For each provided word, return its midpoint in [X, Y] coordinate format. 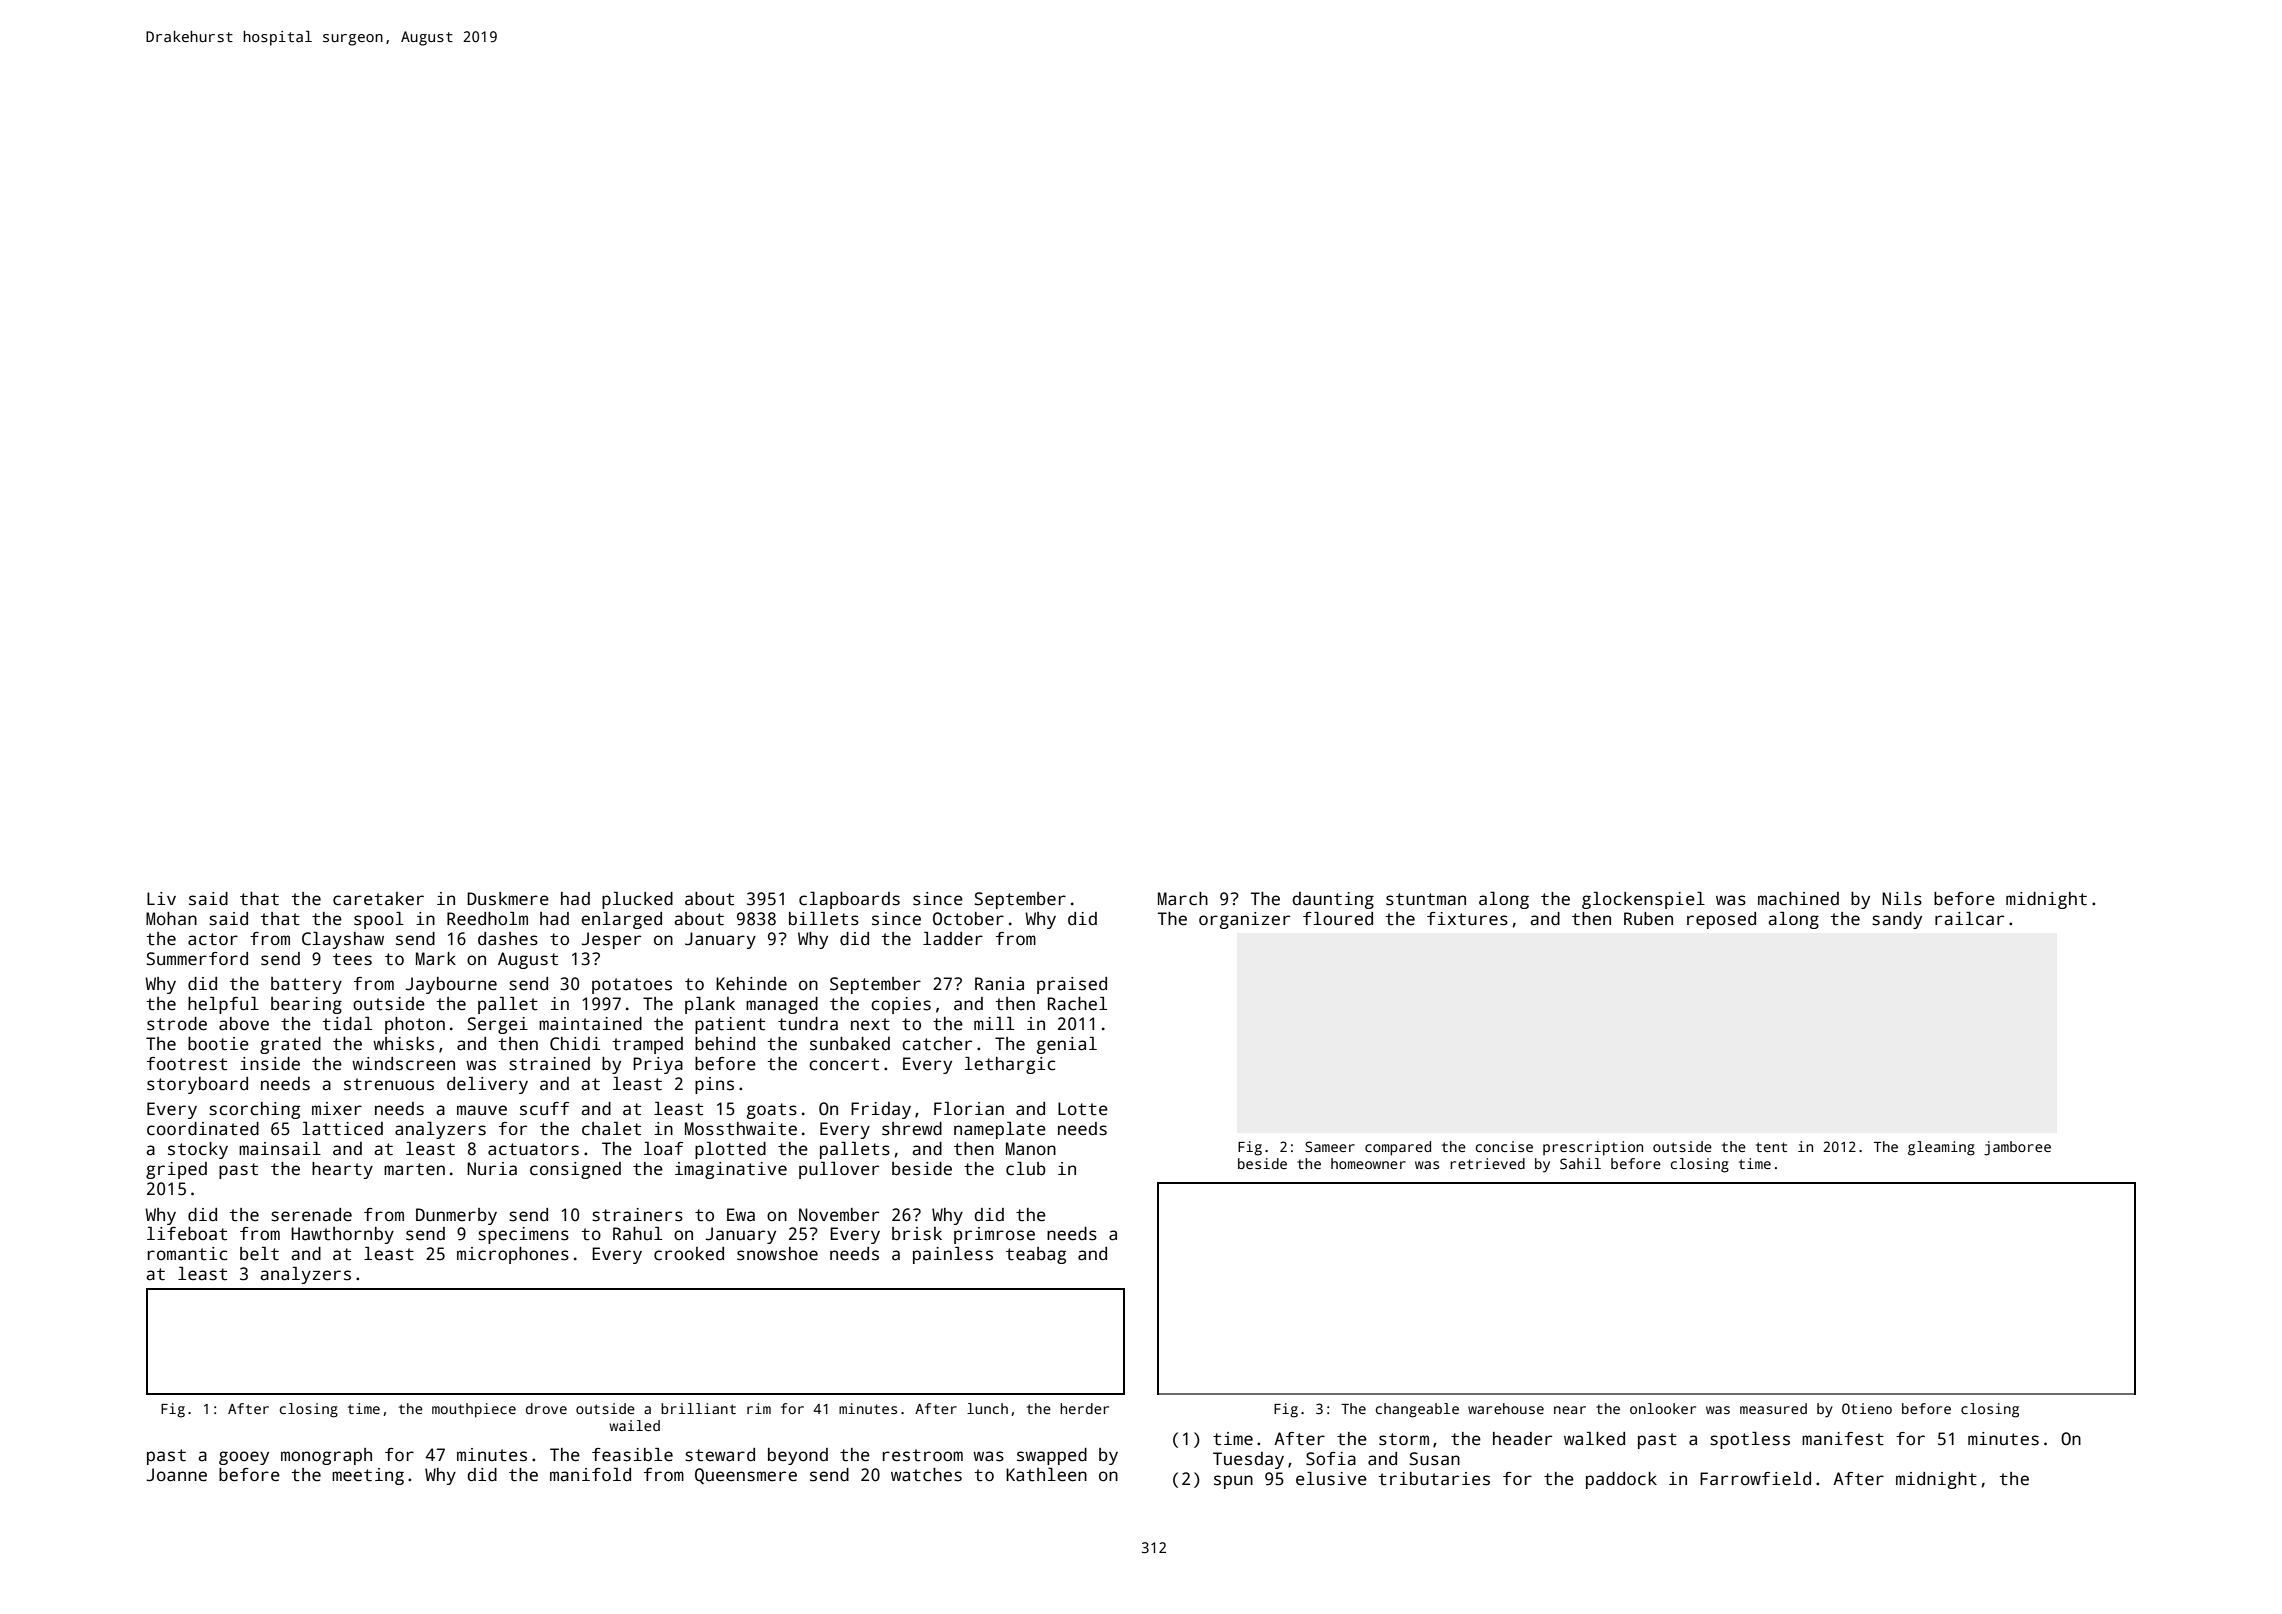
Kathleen [1046, 1475]
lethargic [1010, 1065]
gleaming [1941, 1148]
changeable [1417, 1410]
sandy [1897, 920]
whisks [403, 1044]
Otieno [1867, 1408]
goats [772, 1111]
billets [824, 919]
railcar [1969, 919]
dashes [508, 939]
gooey [244, 1458]
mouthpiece [474, 1410]
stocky [198, 1150]
